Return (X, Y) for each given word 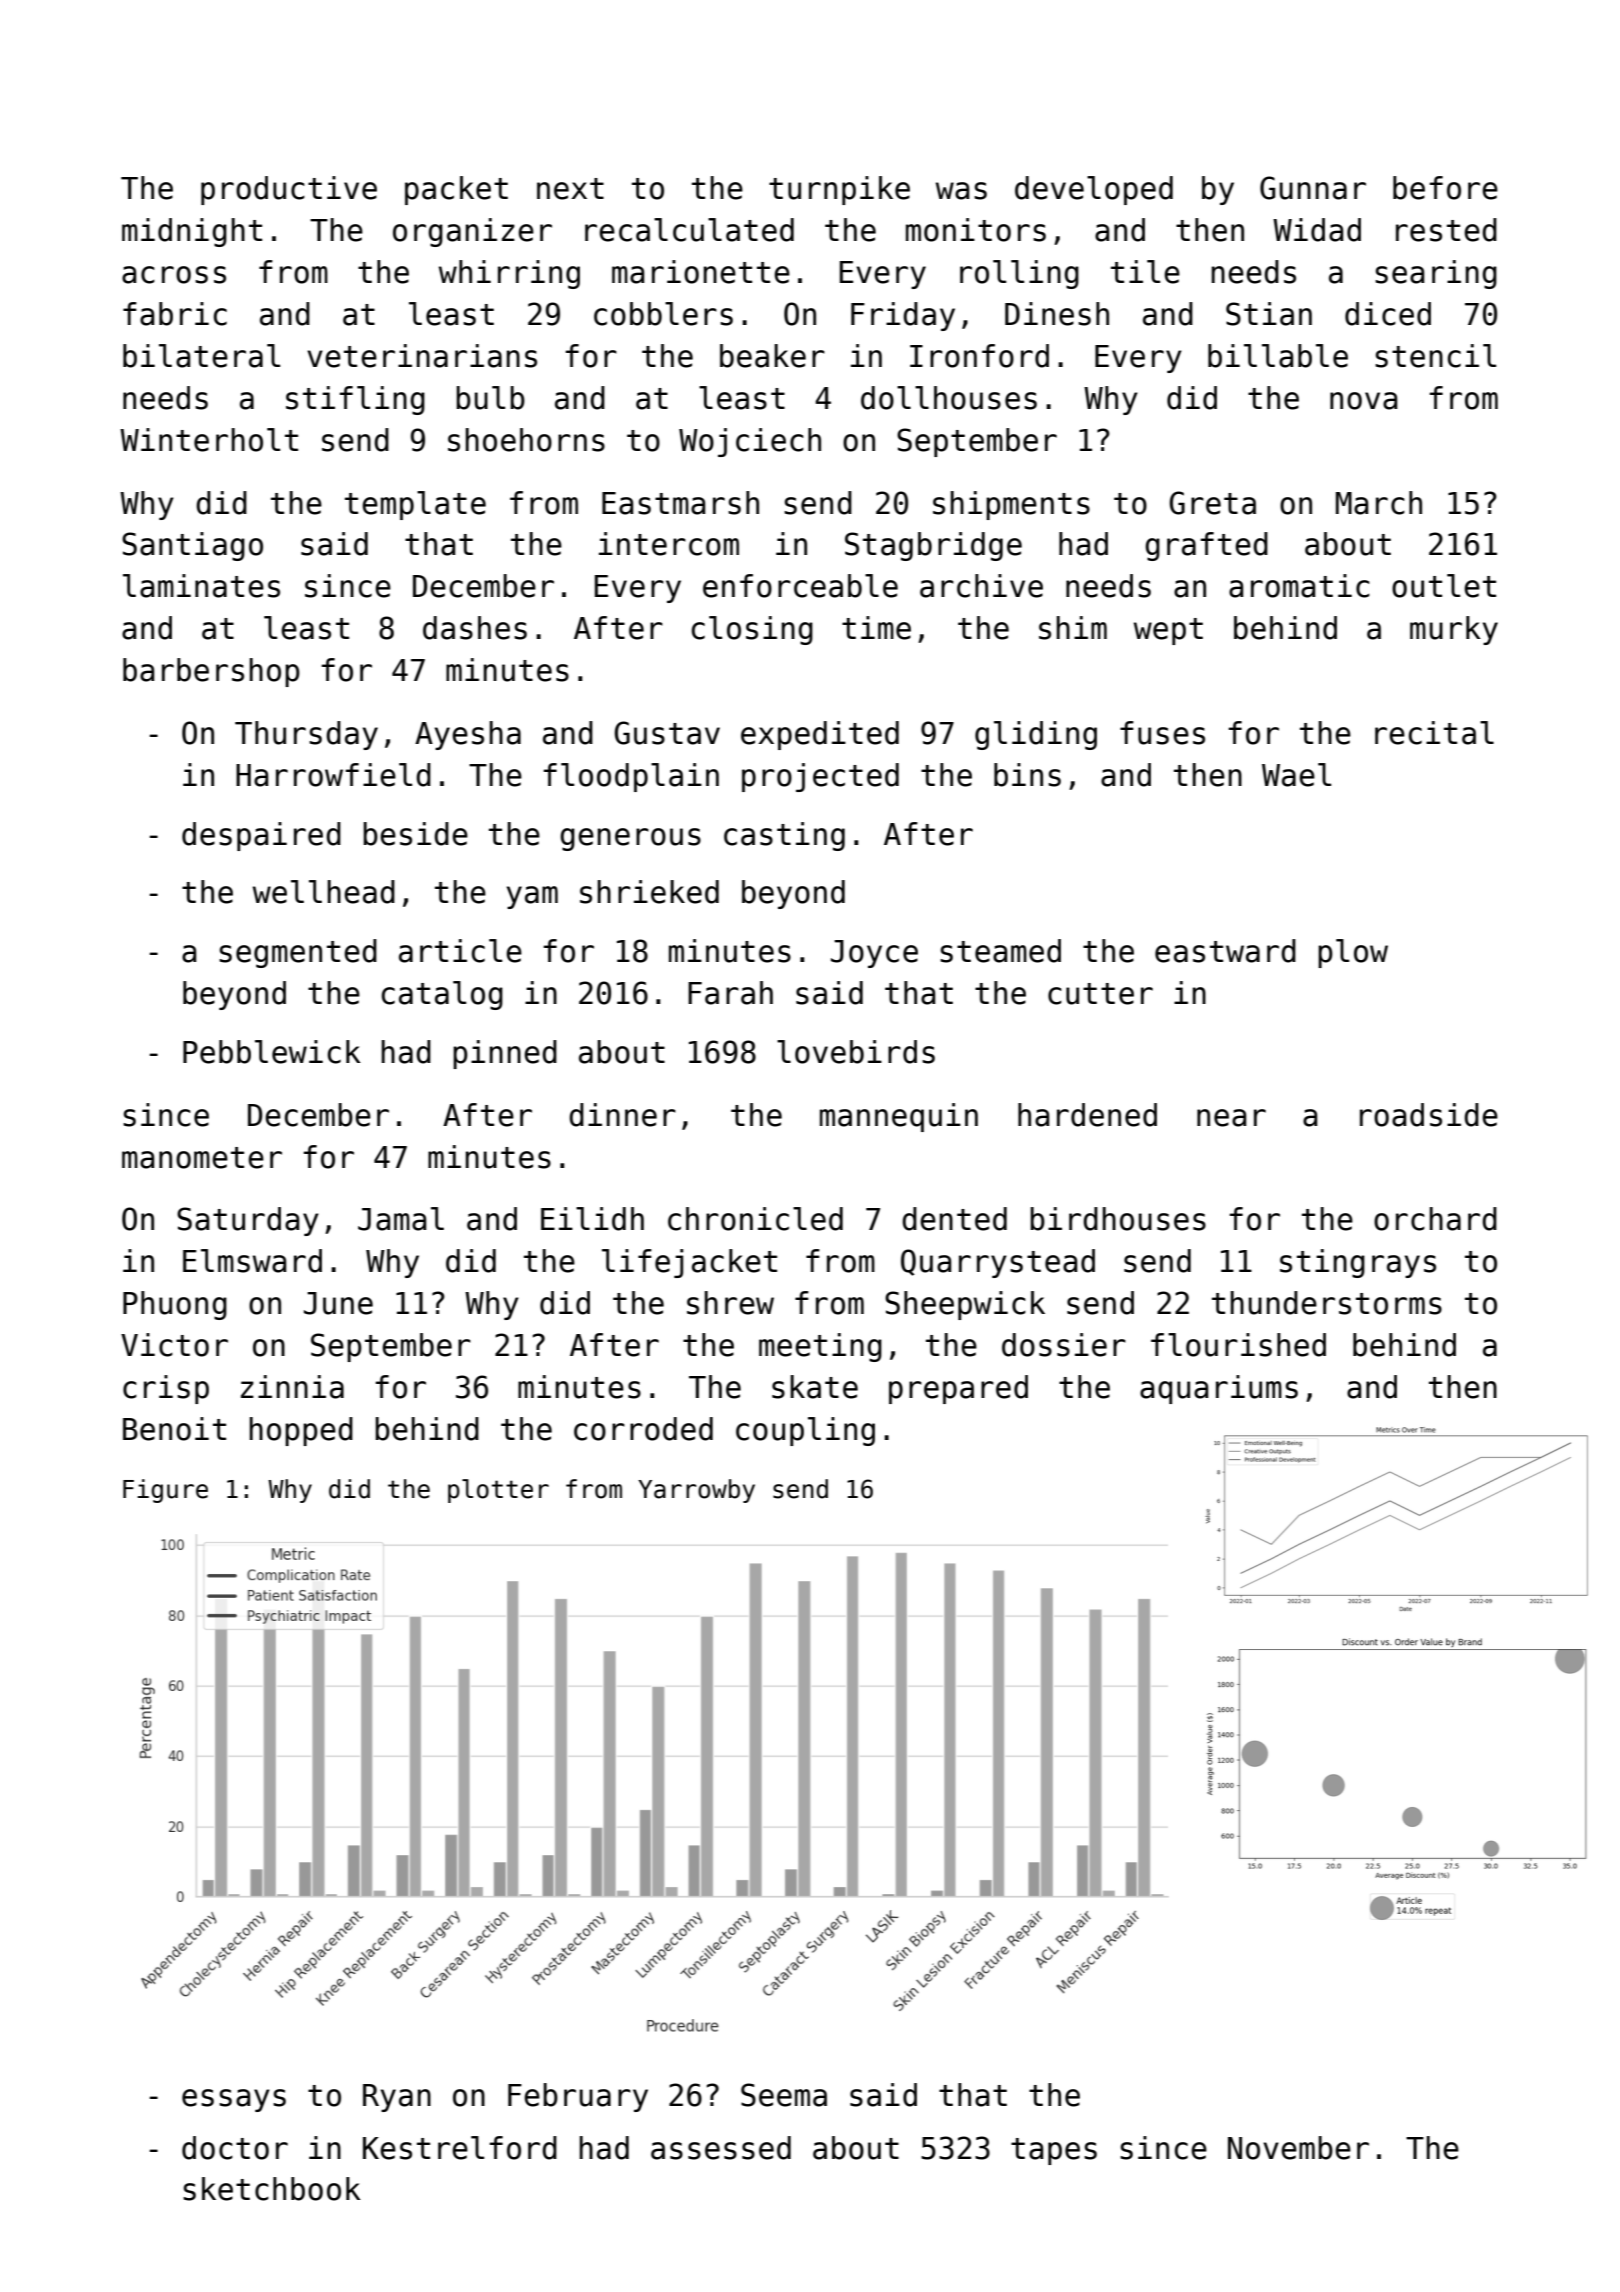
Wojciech (750, 442)
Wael (1296, 775)
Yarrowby (696, 1491)
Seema (784, 2095)
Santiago (192, 546)
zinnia (292, 1387)
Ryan (397, 2098)
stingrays (1358, 1263)
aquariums (1219, 1389)
